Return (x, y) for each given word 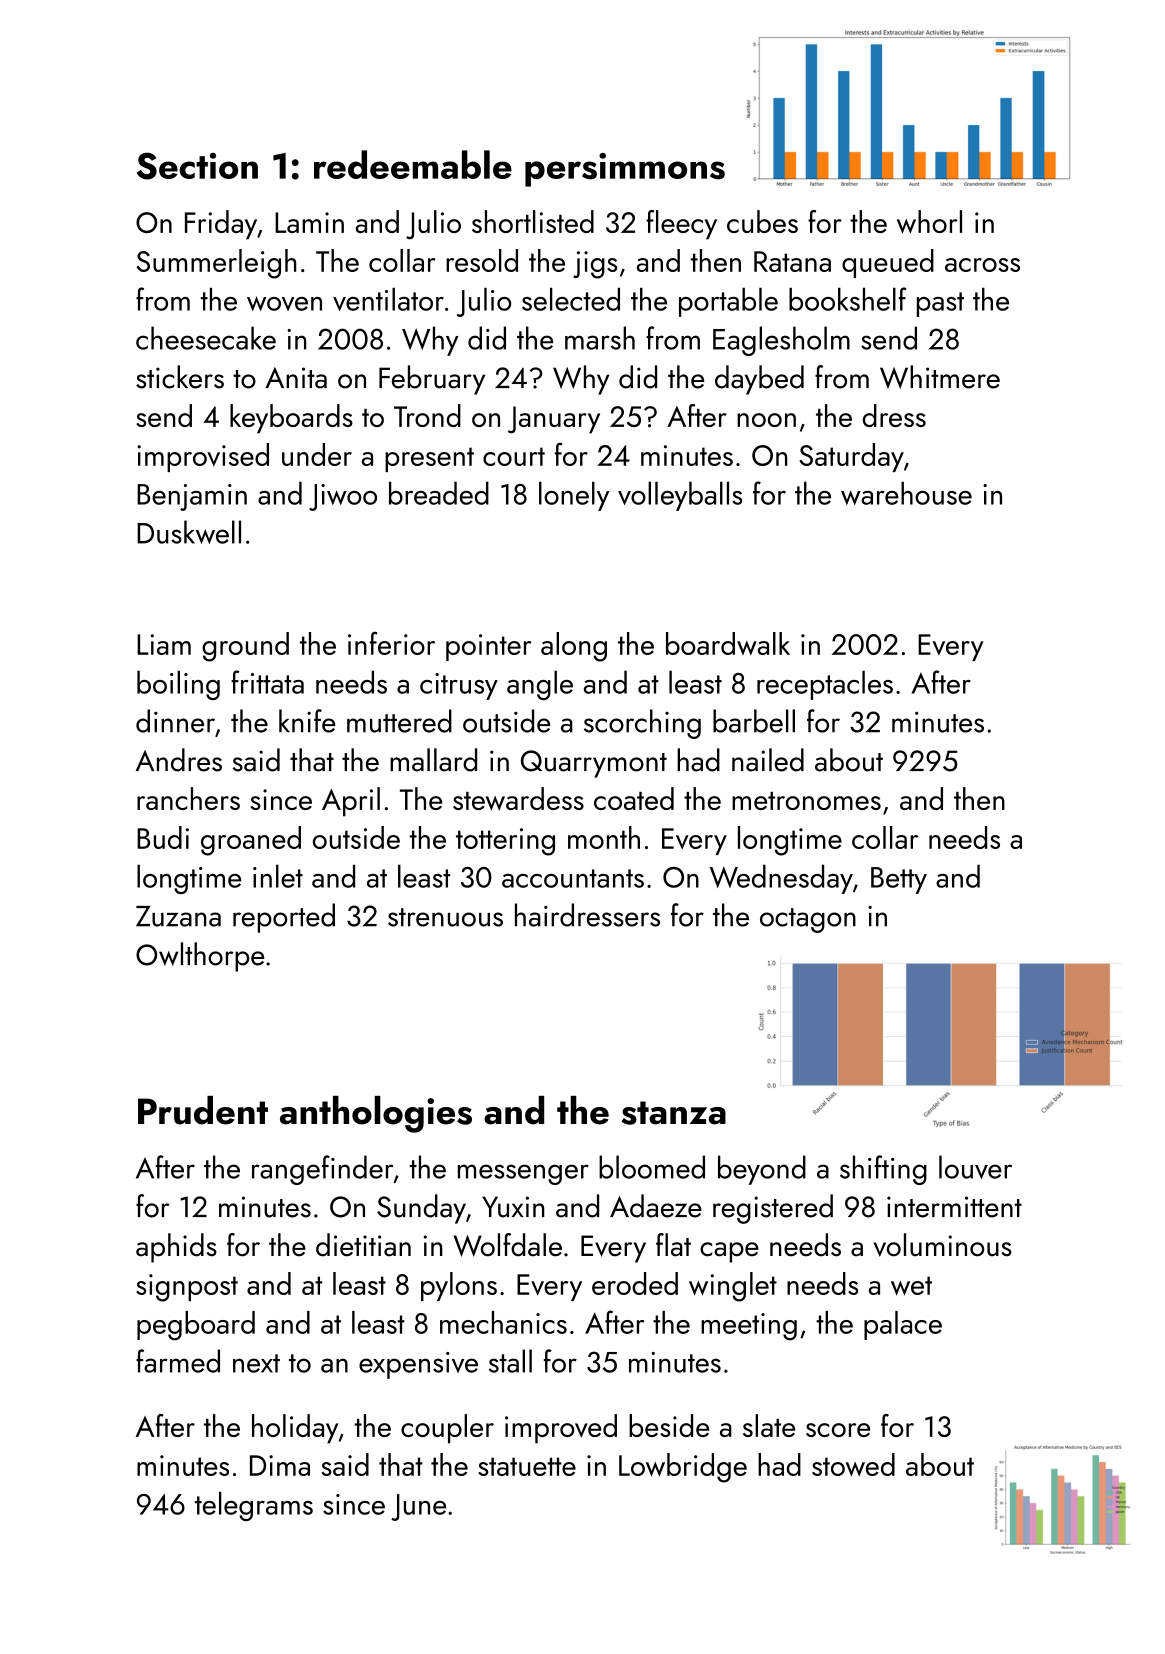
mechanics (503, 1322)
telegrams (254, 1506)
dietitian (363, 1245)
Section (197, 166)
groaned (251, 841)
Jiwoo (343, 497)
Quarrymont (594, 764)
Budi (163, 837)
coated (634, 798)
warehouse (906, 493)
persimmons (625, 170)
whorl (929, 222)
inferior (391, 643)
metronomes (806, 801)
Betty (899, 880)
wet (911, 1285)
